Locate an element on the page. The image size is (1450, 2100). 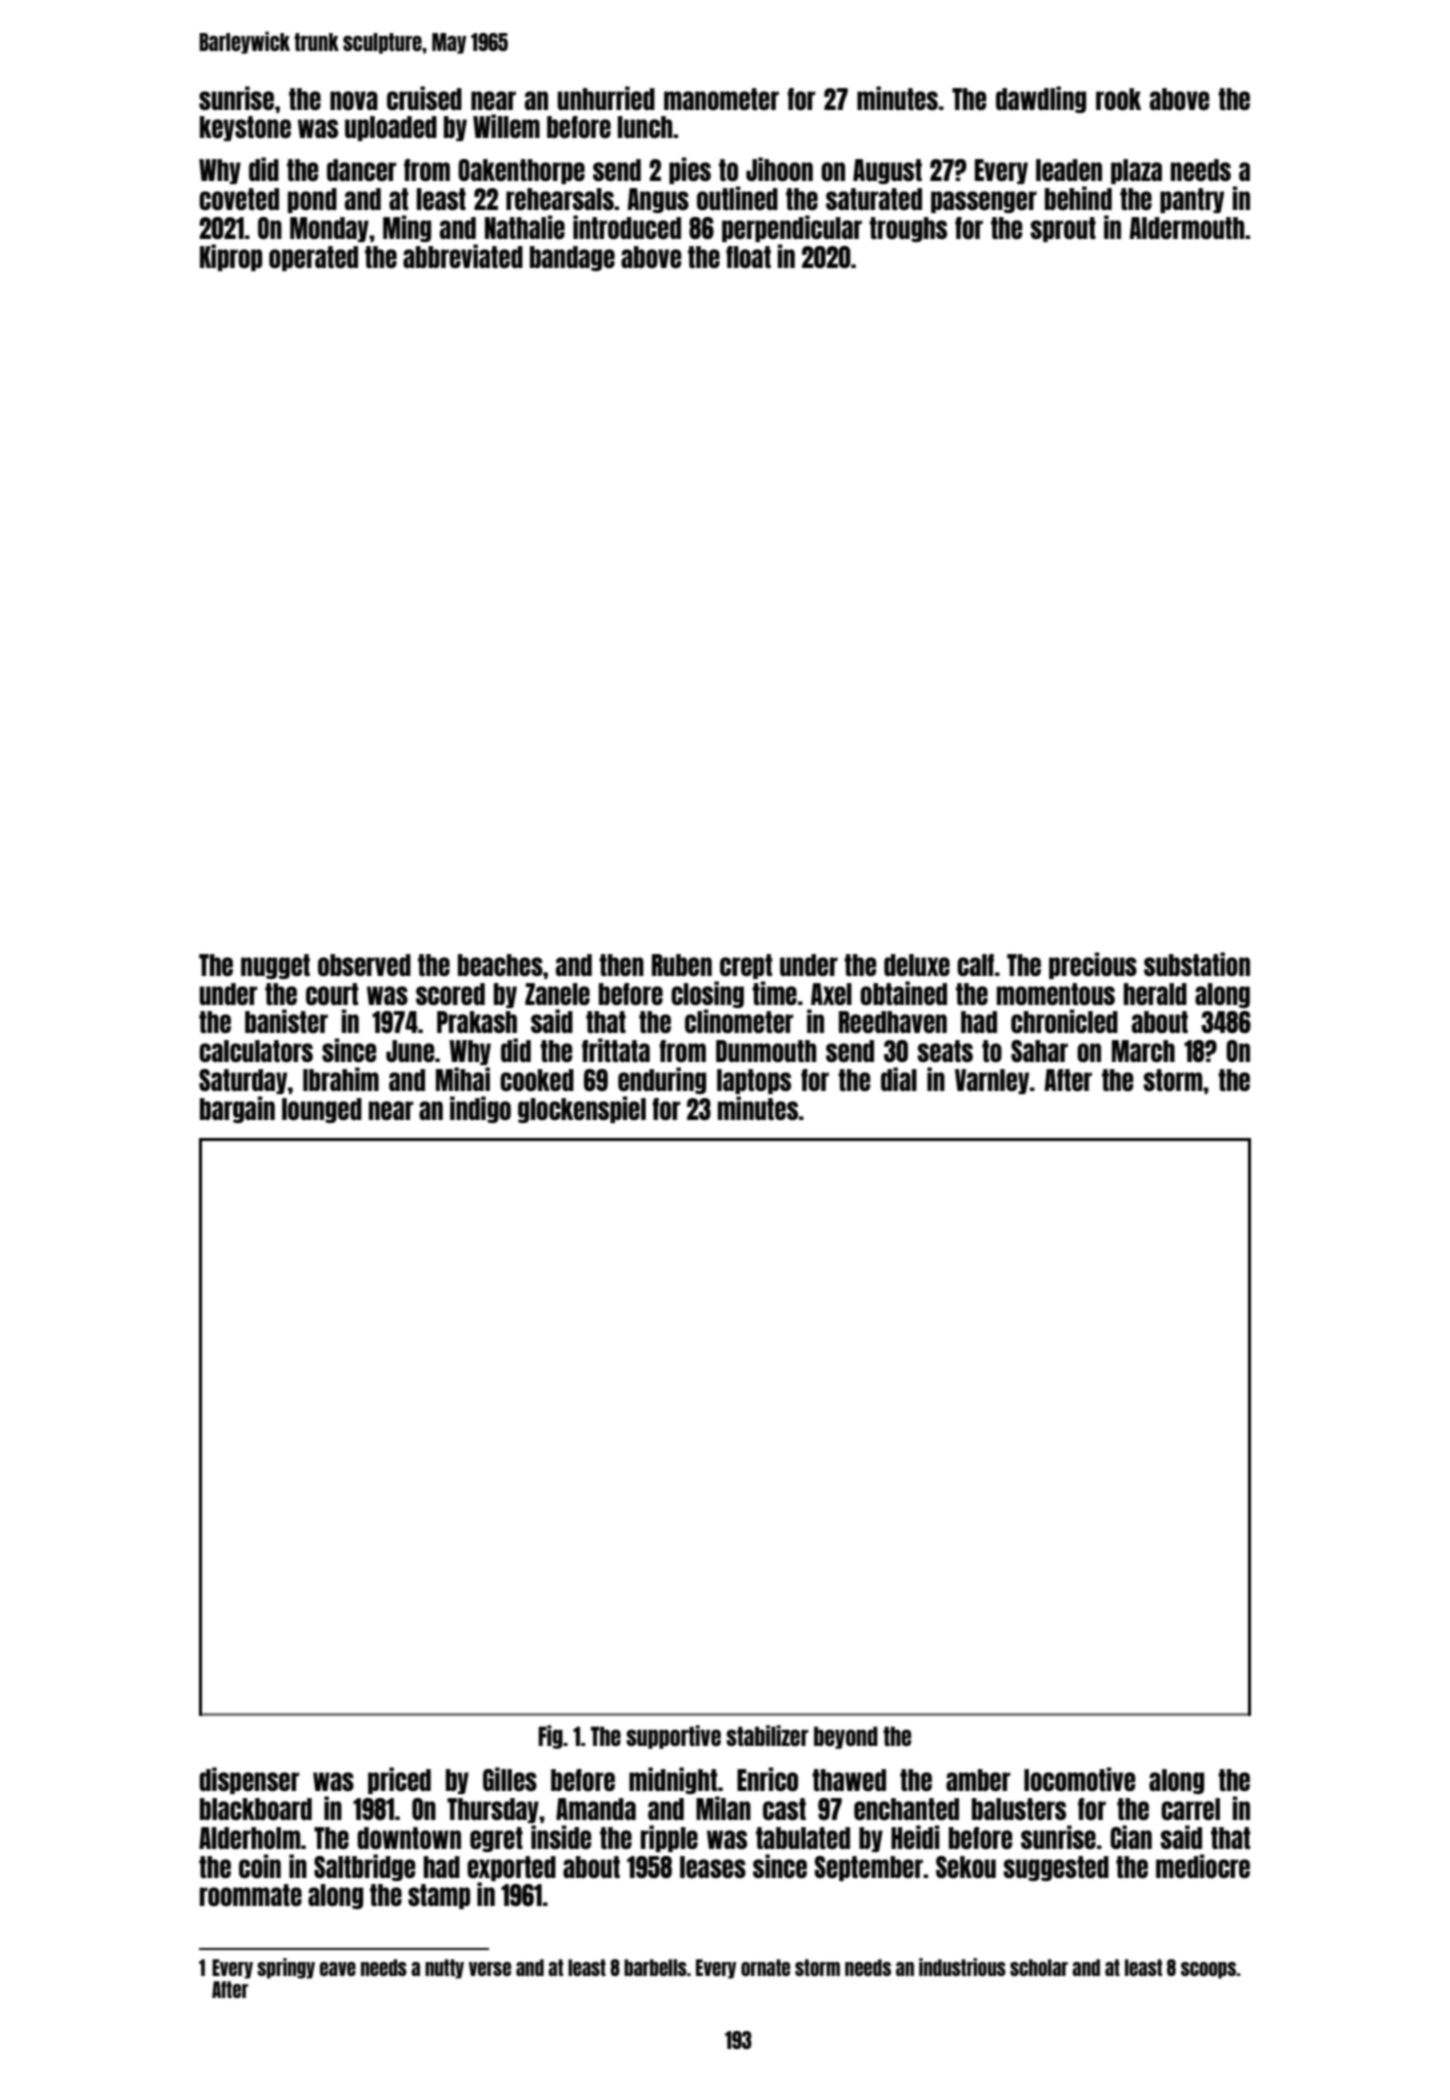
Aldermouth is located at coordinates (1186, 228).
